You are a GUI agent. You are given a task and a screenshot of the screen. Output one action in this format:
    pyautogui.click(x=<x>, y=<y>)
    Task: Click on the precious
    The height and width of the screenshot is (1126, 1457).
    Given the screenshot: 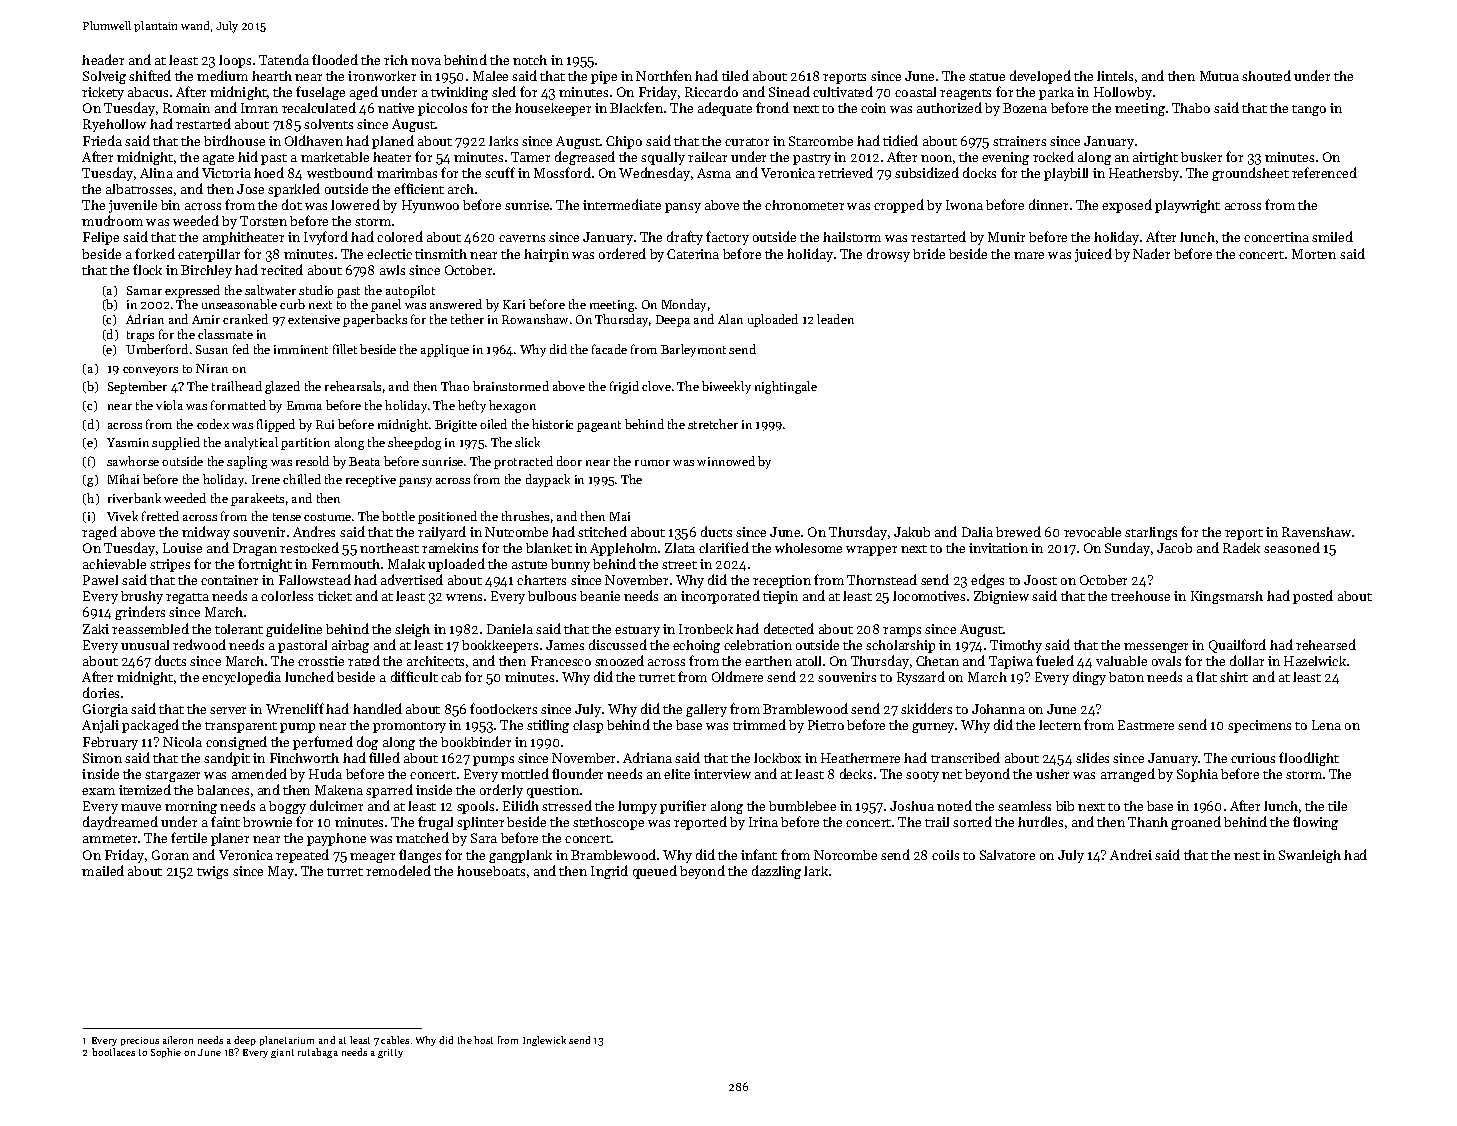 What is the action you would take?
    pyautogui.click(x=140, y=1041)
